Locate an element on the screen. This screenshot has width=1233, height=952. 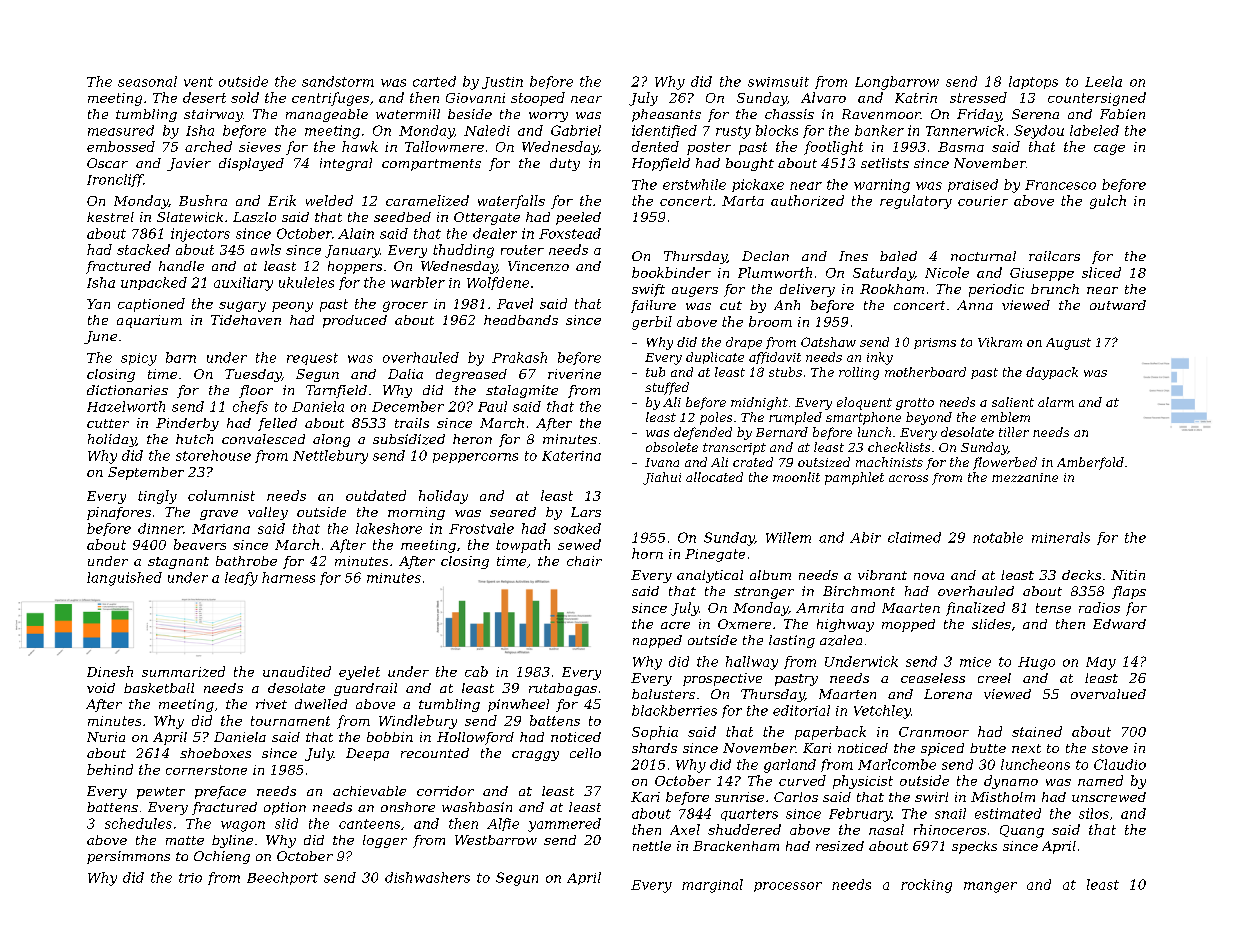
Katerina is located at coordinates (571, 456).
